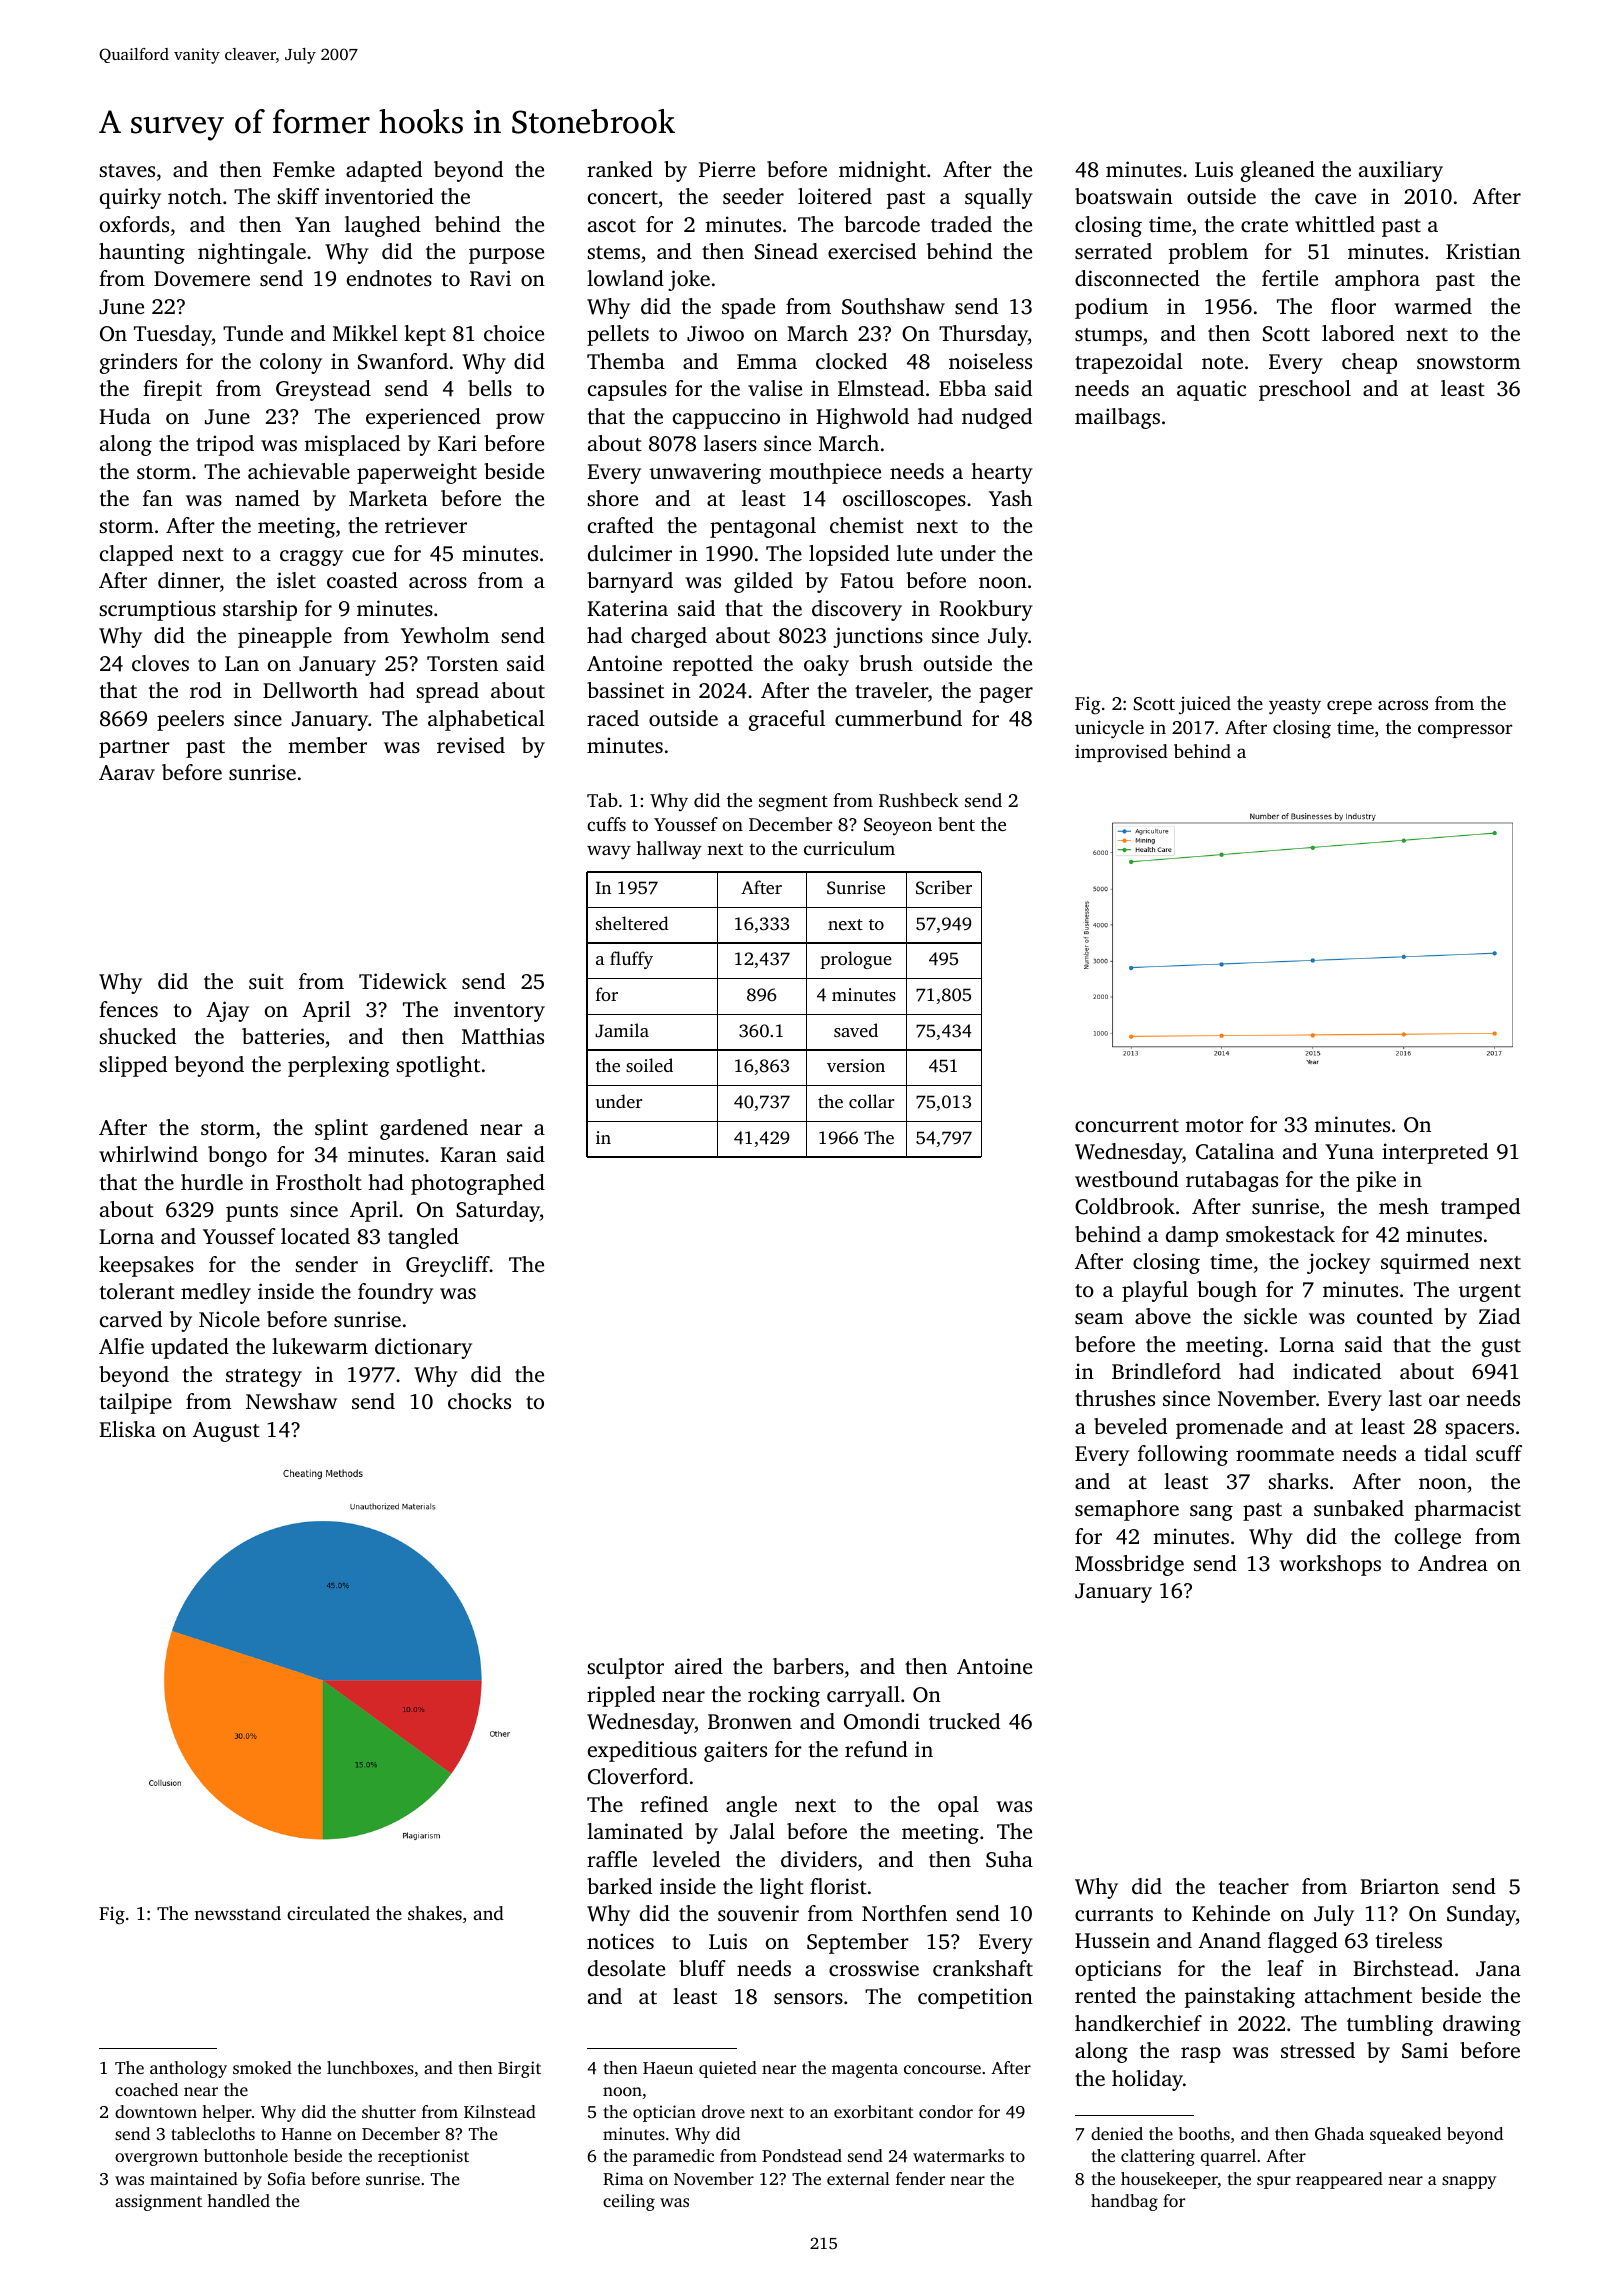  Describe the element at coordinates (619, 1886) in the screenshot. I see `barked` at that location.
